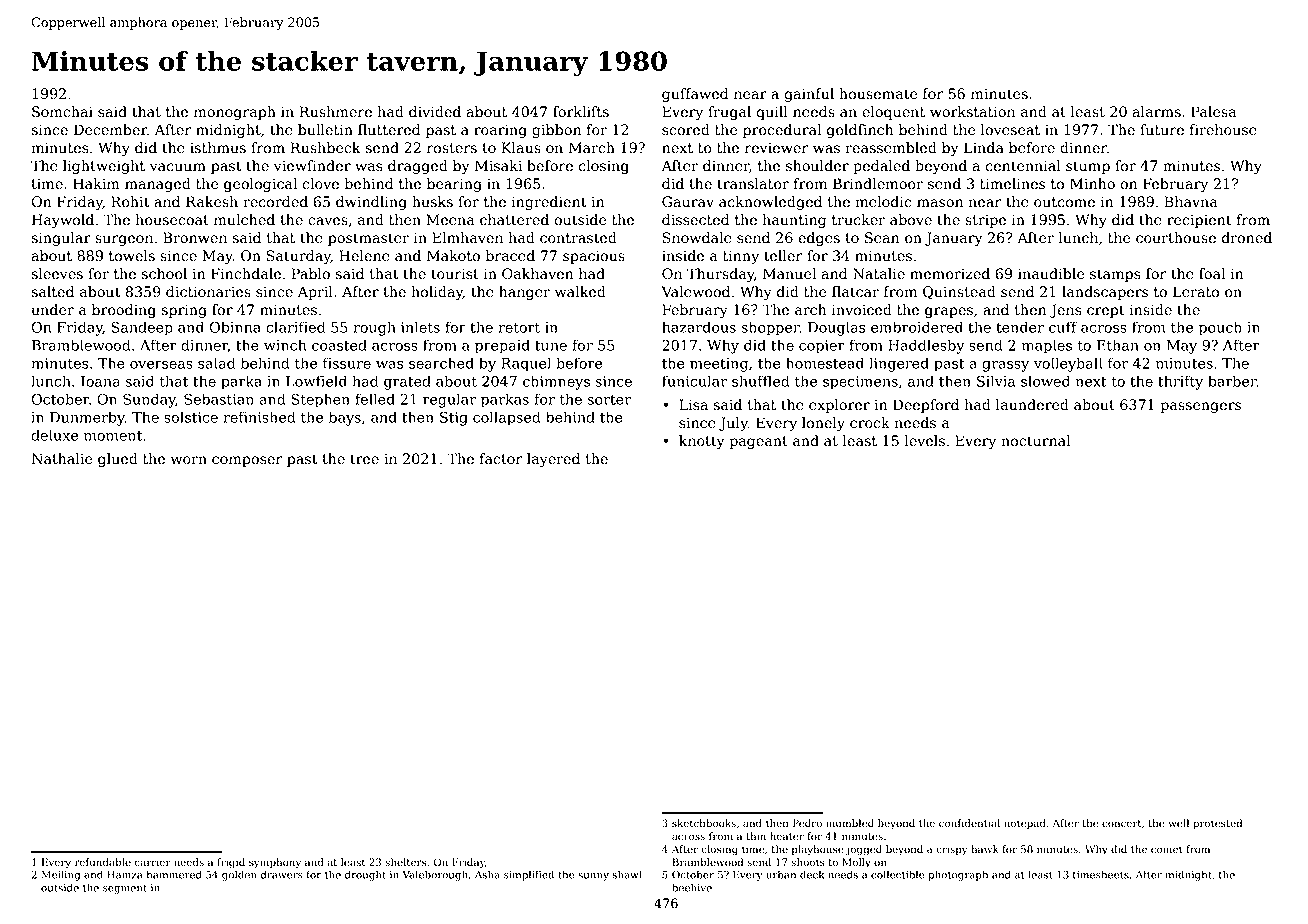 This screenshot has height=924, width=1308. Describe the element at coordinates (807, 823) in the screenshot. I see `Pedro` at that location.
